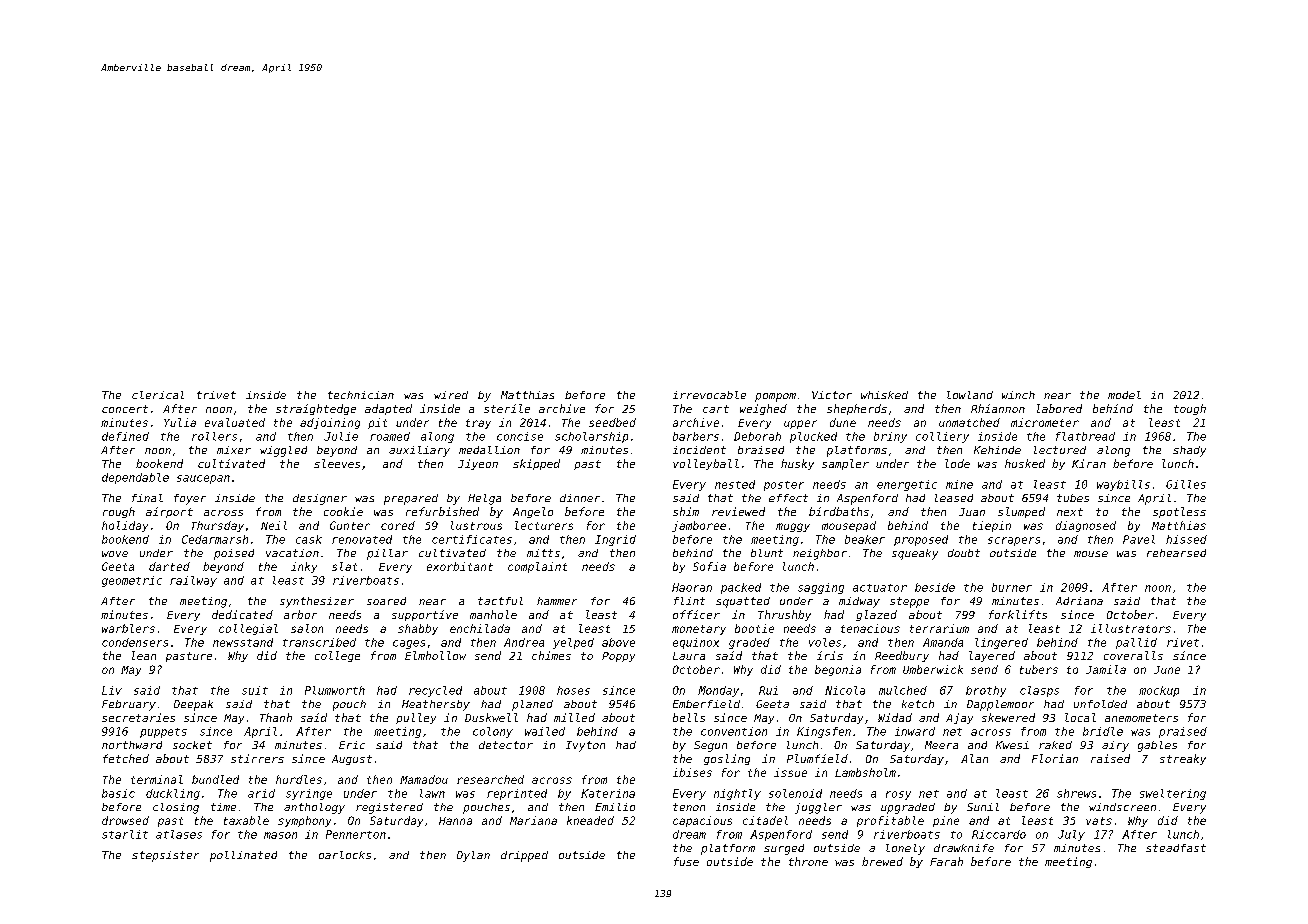 This screenshot has width=1308, height=924. Describe the element at coordinates (689, 717) in the screenshot. I see `bells` at that location.
